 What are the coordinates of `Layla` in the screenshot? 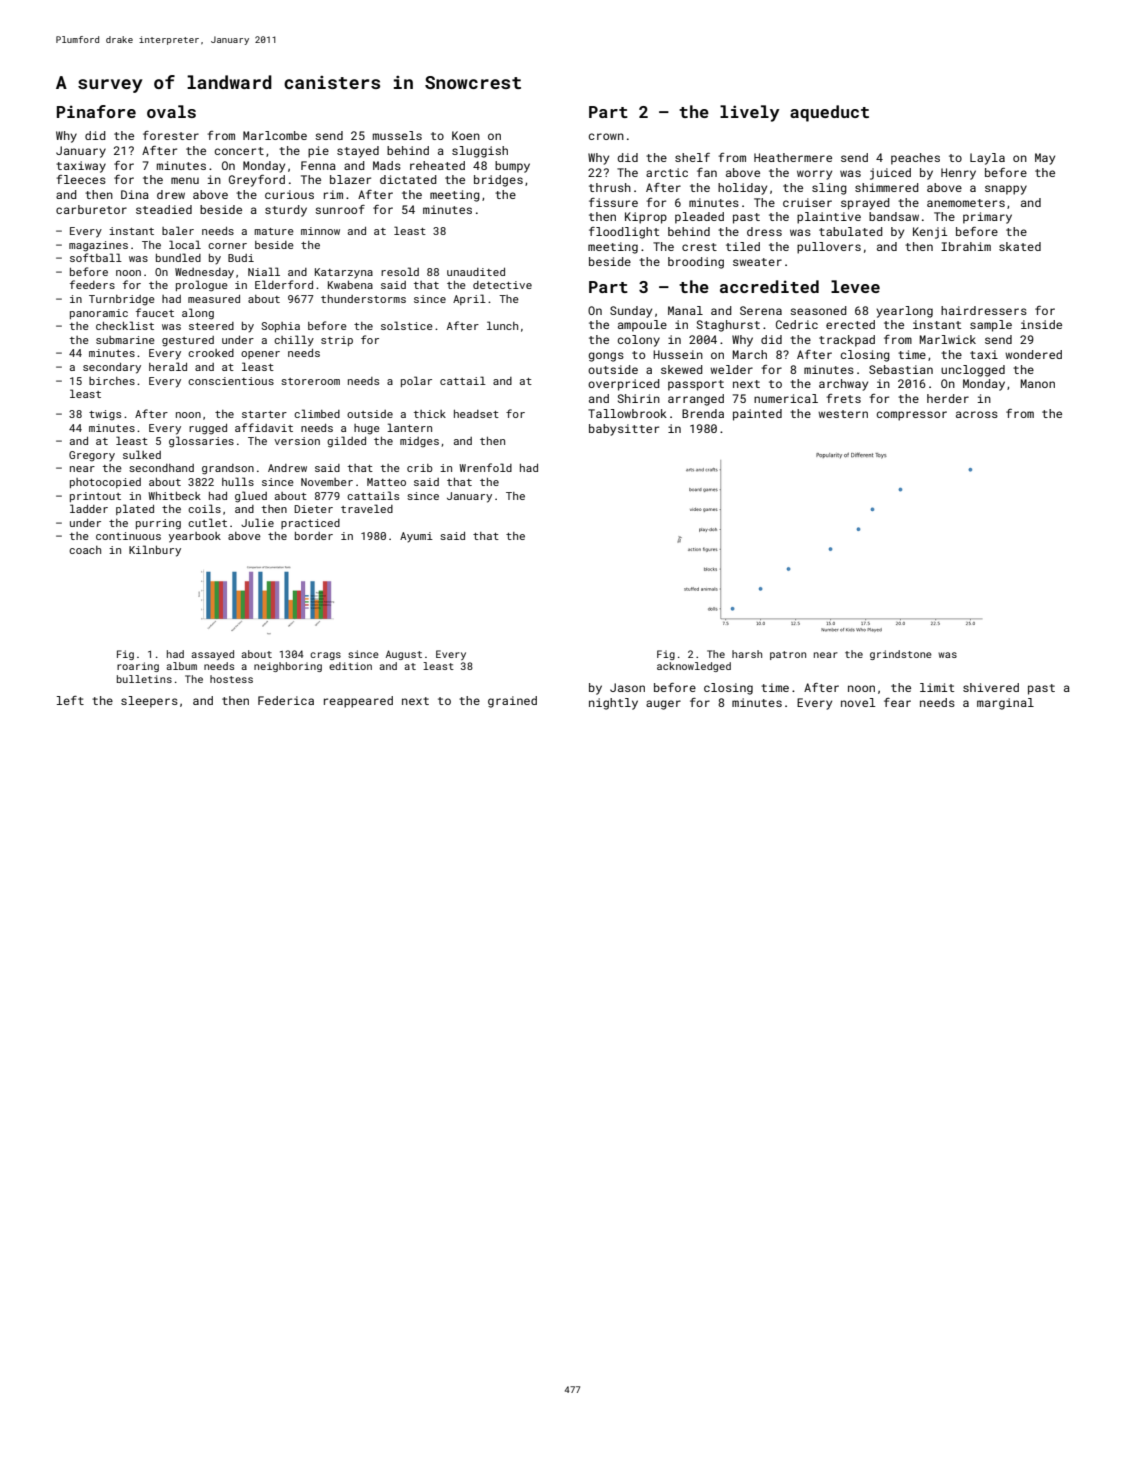 It's located at (987, 159).
